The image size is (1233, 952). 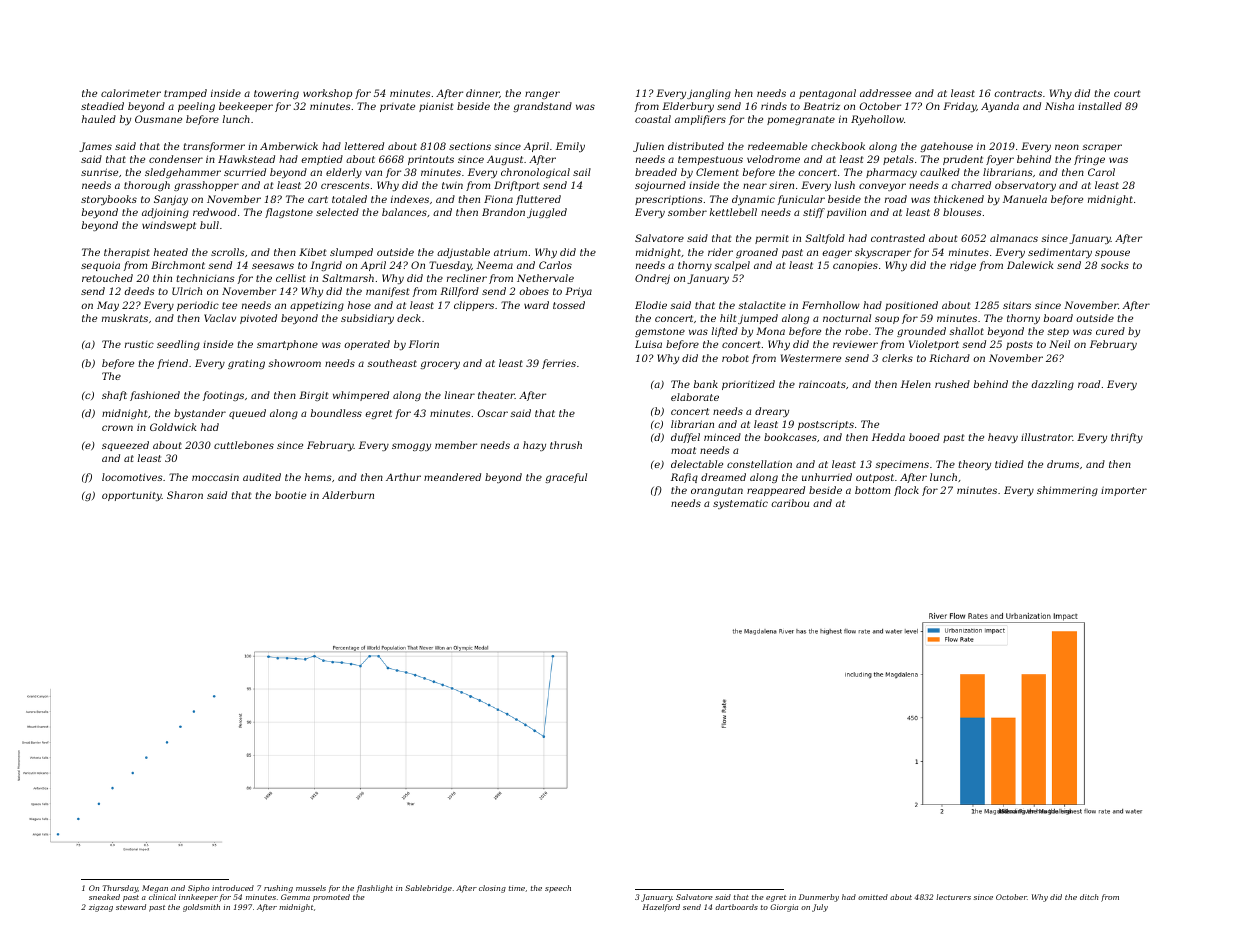 What do you see at coordinates (569, 305) in the image?
I see `tossed` at bounding box center [569, 305].
